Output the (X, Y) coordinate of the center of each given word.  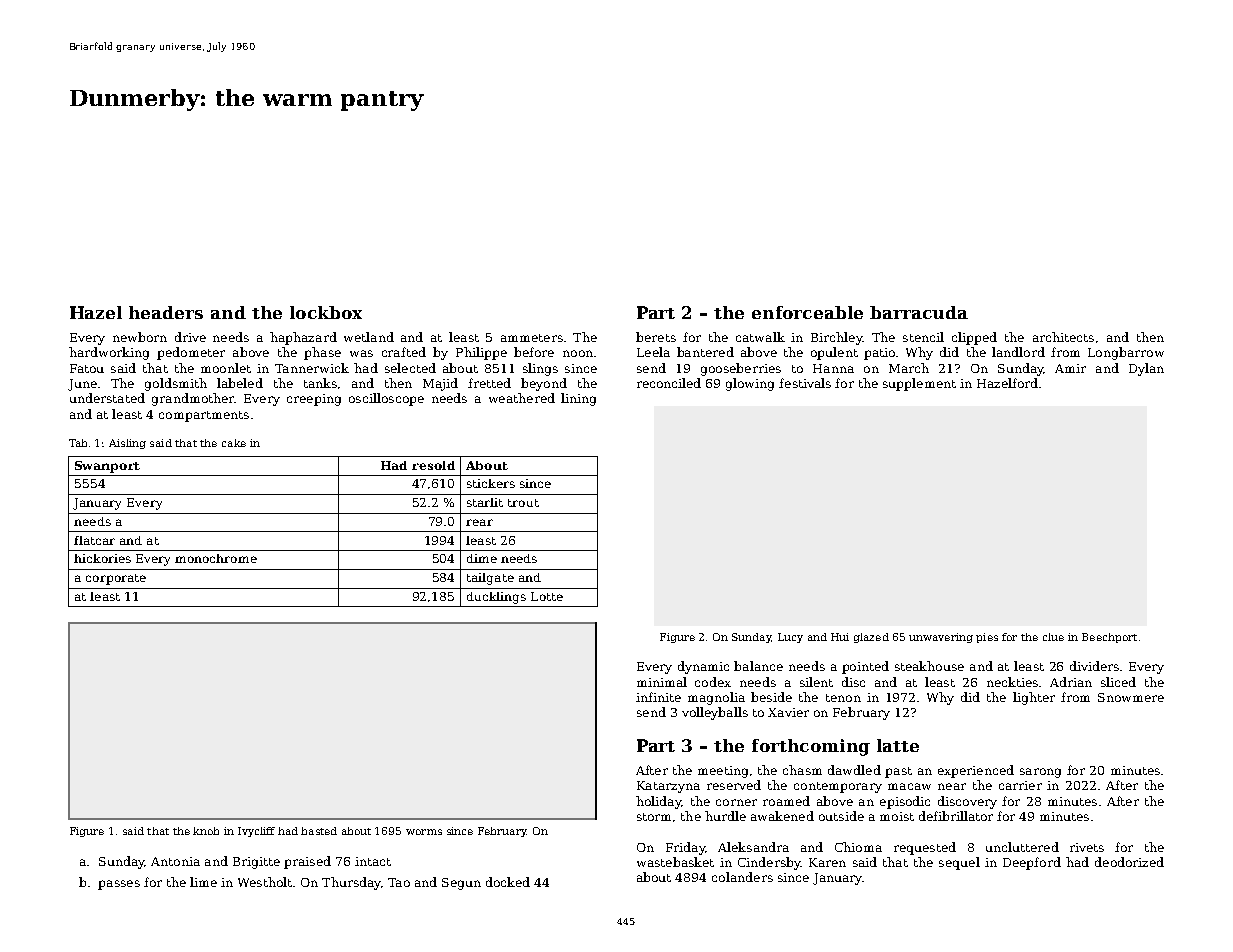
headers (166, 312)
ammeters (532, 338)
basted (319, 831)
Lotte (547, 596)
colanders (742, 877)
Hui (840, 637)
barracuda (919, 312)
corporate (116, 579)
